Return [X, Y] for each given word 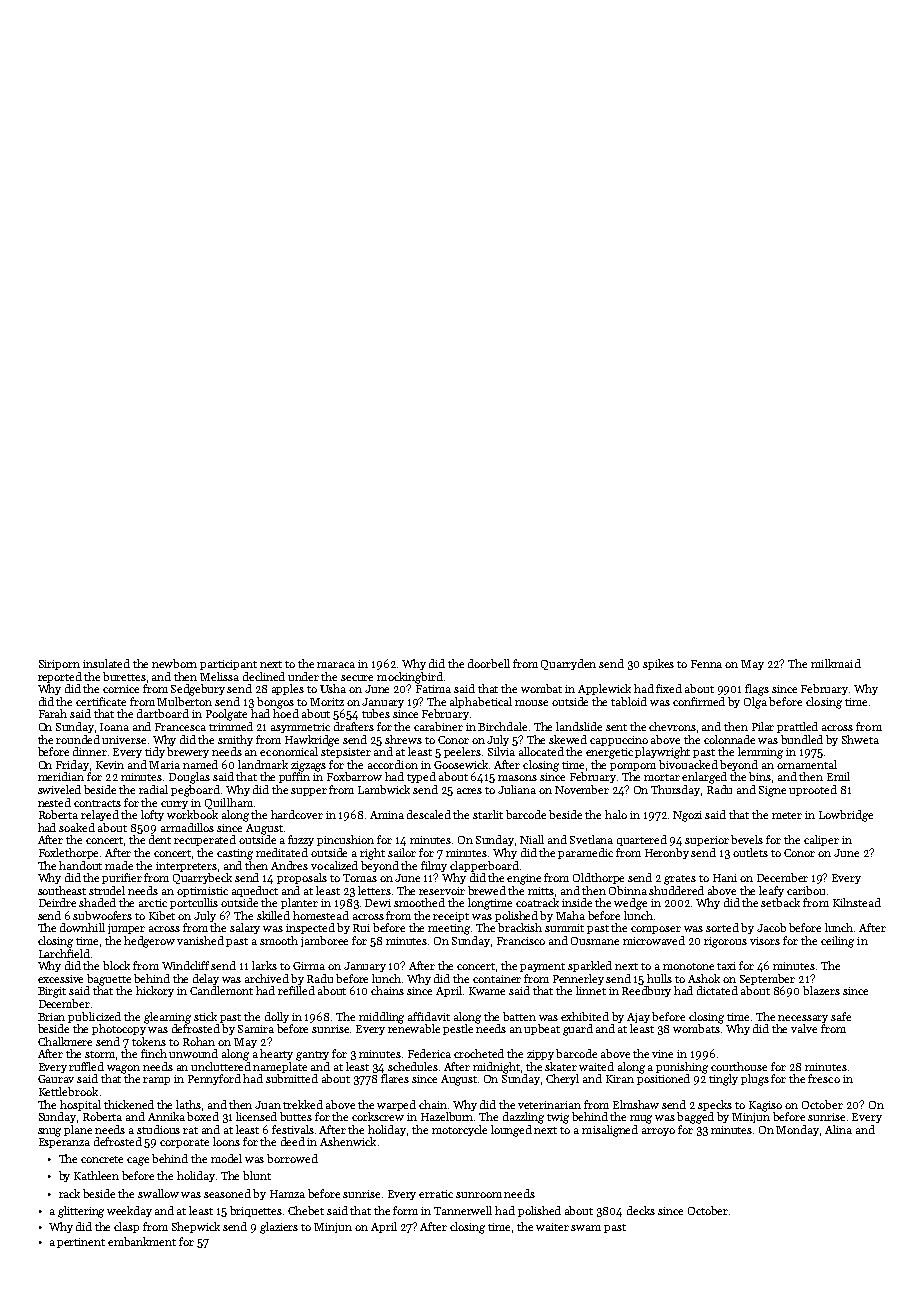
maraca [336, 665]
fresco [824, 1078]
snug [49, 1132]
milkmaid [836, 663]
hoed [286, 713]
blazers [821, 990]
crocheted [479, 1053]
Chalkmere [65, 1041]
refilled [296, 990]
